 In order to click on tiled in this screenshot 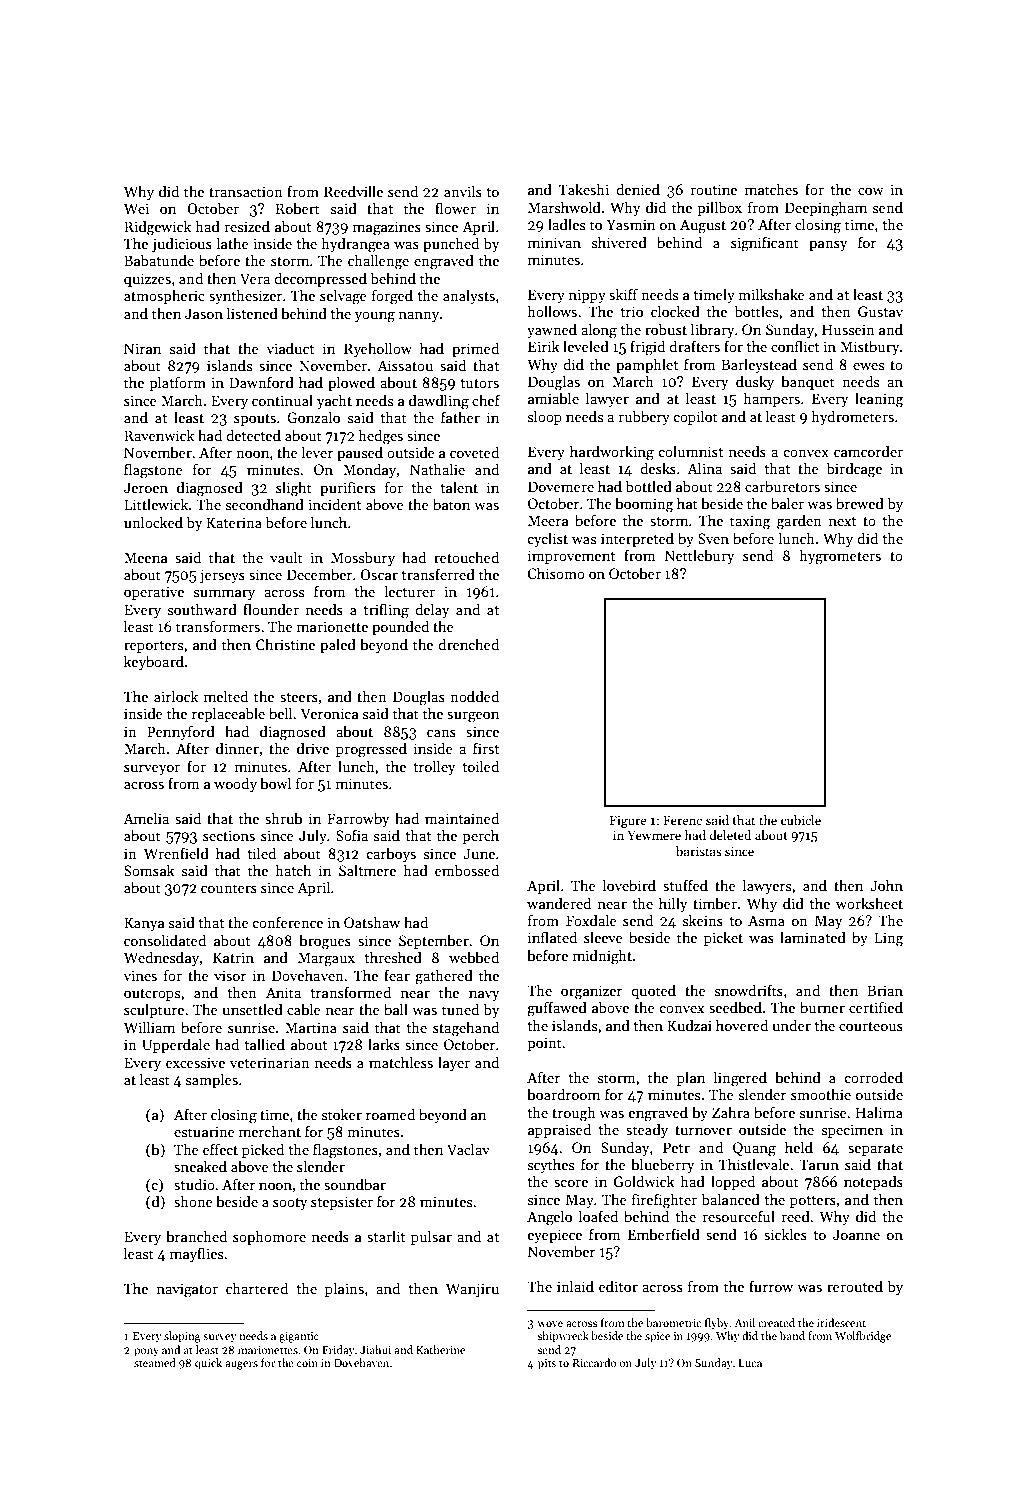, I will do `click(262, 853)`.
